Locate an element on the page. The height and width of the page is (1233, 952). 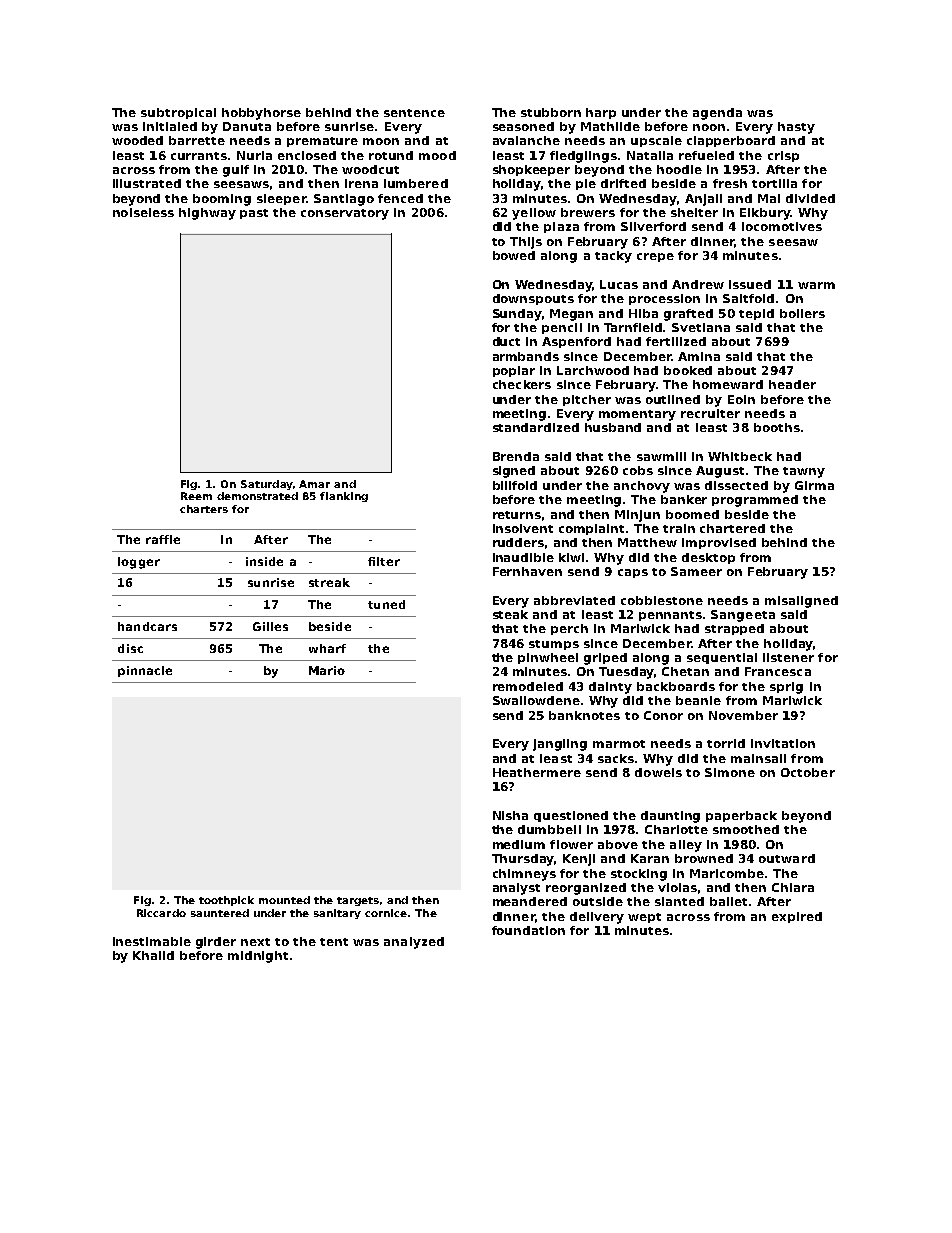
sentence is located at coordinates (414, 113).
